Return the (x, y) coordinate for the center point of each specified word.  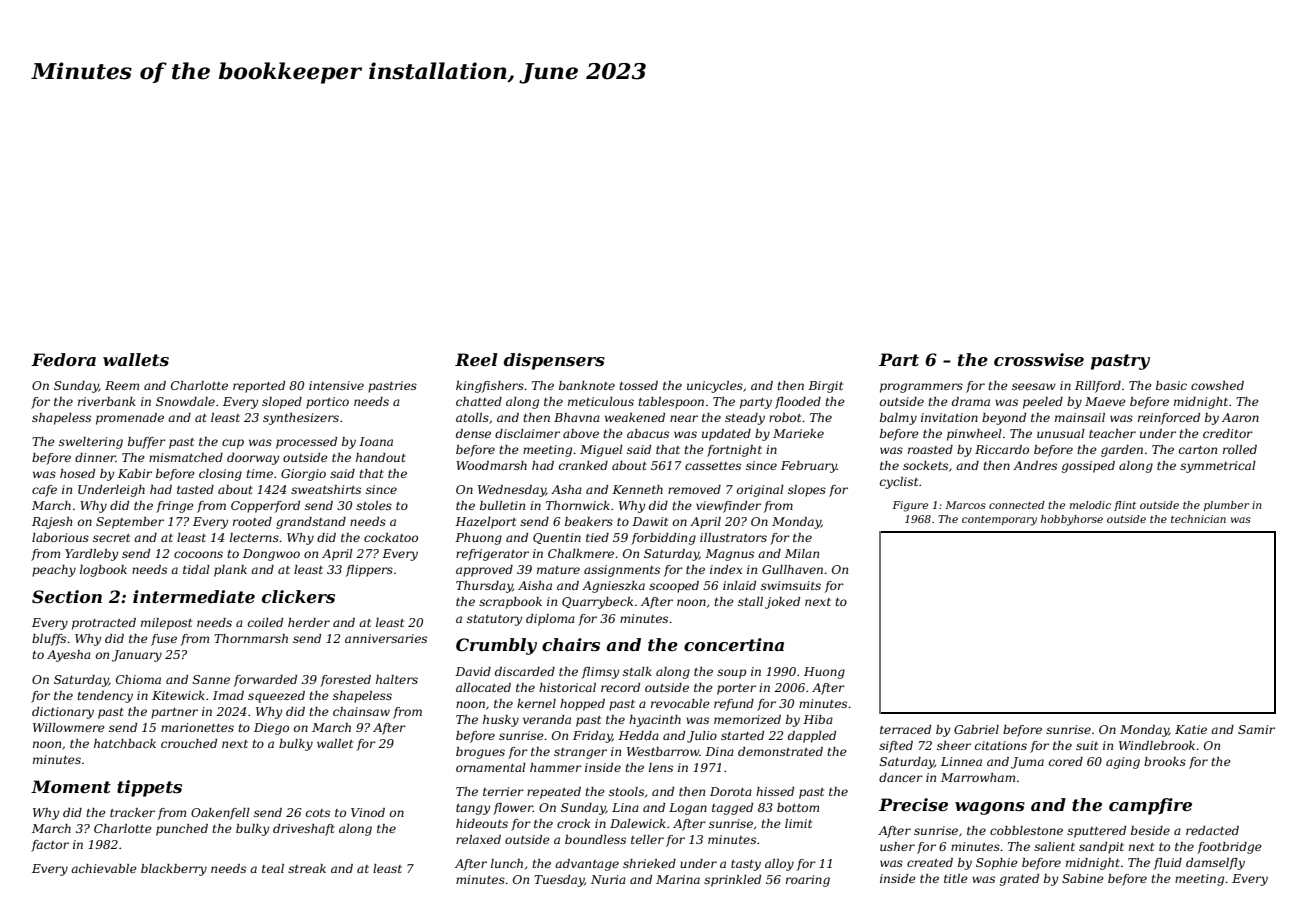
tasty (746, 865)
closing (220, 475)
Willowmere (69, 727)
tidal (196, 569)
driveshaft (304, 830)
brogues (480, 753)
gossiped (1088, 467)
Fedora (63, 359)
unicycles (715, 387)
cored (1066, 761)
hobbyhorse (1072, 520)
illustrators (733, 537)
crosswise (1039, 359)
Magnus (729, 555)
